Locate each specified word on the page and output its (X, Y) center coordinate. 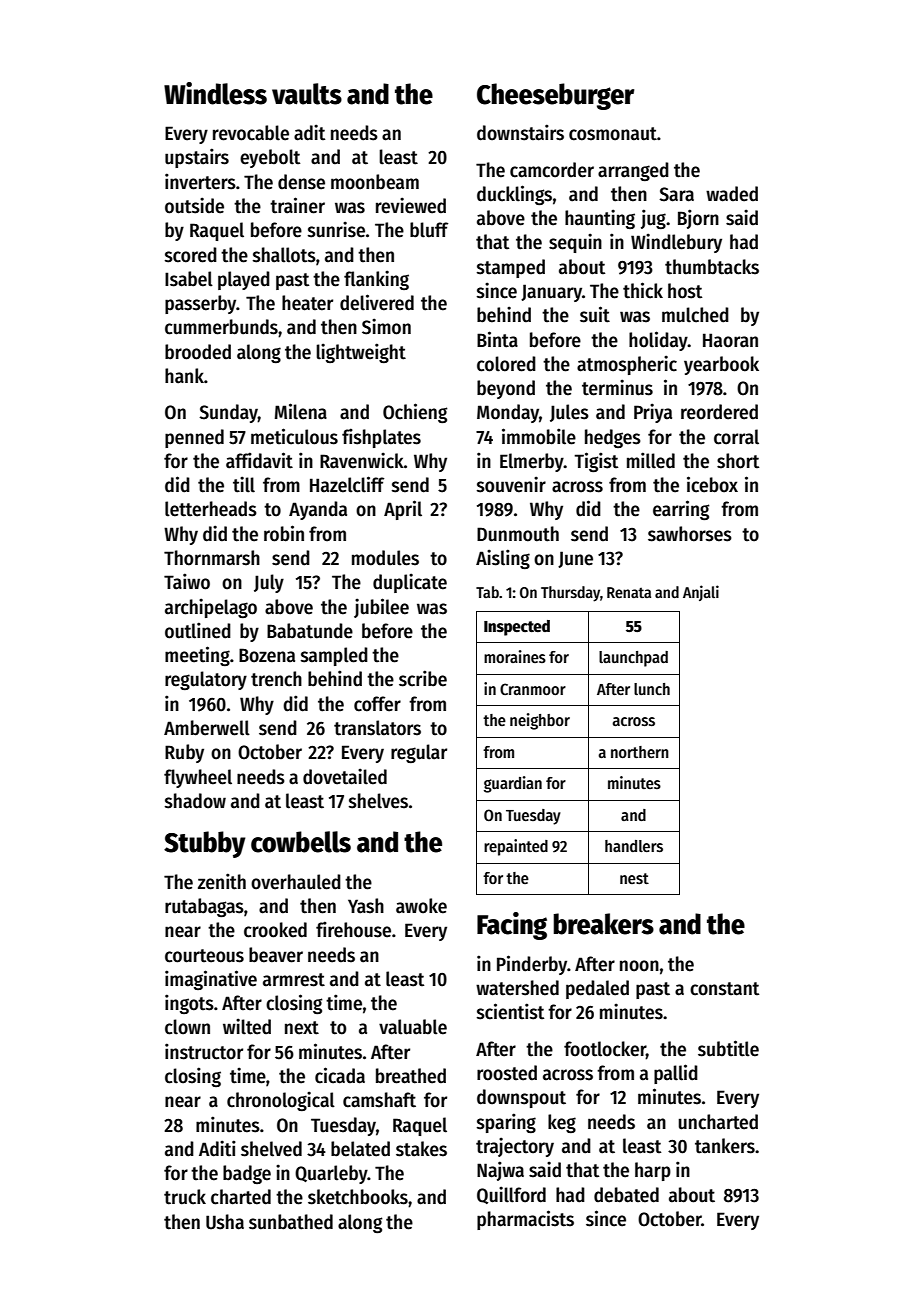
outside (194, 205)
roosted (507, 1073)
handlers (634, 846)
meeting (197, 656)
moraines (515, 656)
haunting (600, 219)
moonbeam (375, 182)
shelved (271, 1149)
